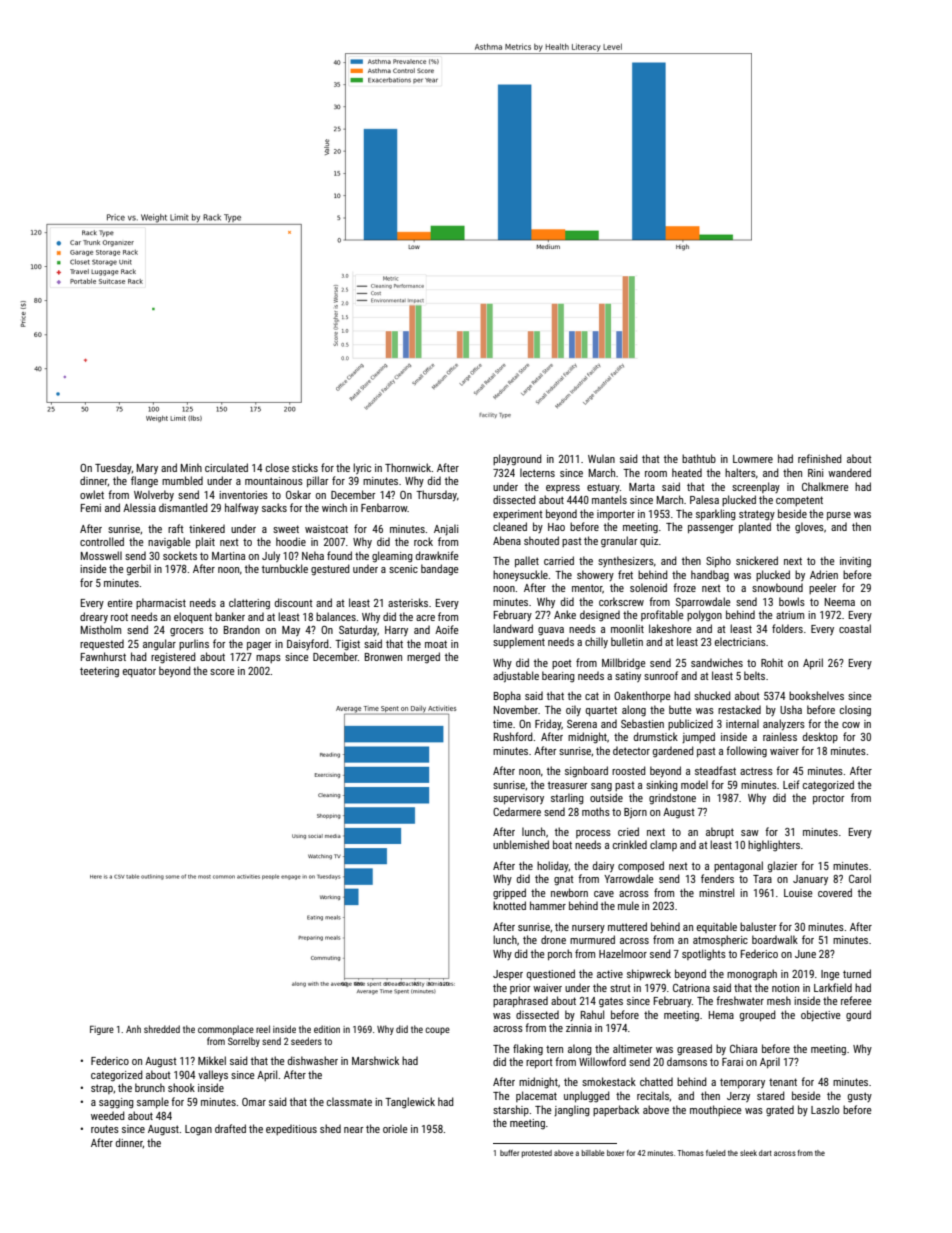 This image has height=1233, width=952. I want to click on knotted, so click(509, 905).
